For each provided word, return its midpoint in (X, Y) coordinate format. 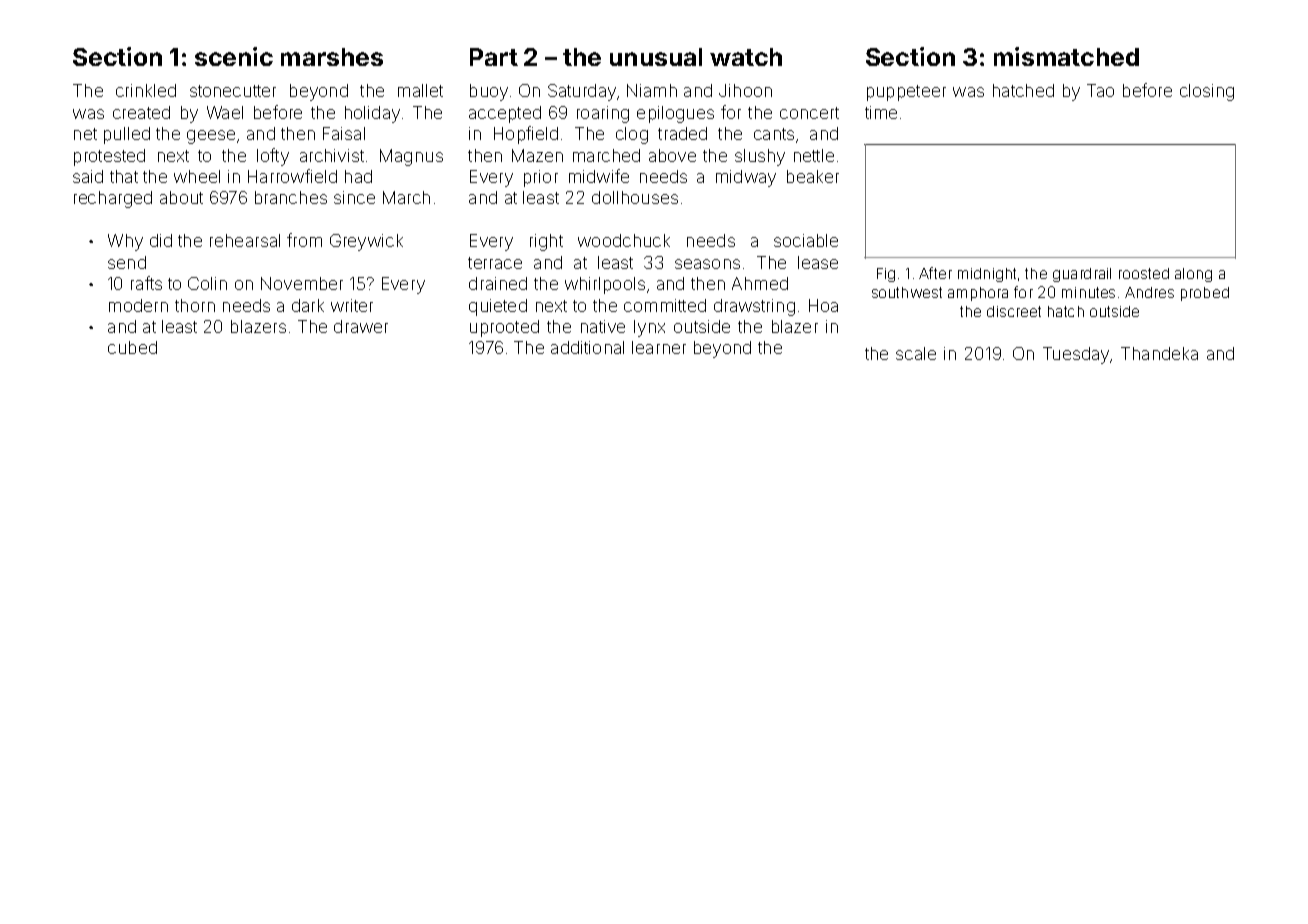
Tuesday (1076, 355)
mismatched (1066, 56)
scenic (234, 56)
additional (587, 347)
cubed (132, 347)
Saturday (582, 92)
